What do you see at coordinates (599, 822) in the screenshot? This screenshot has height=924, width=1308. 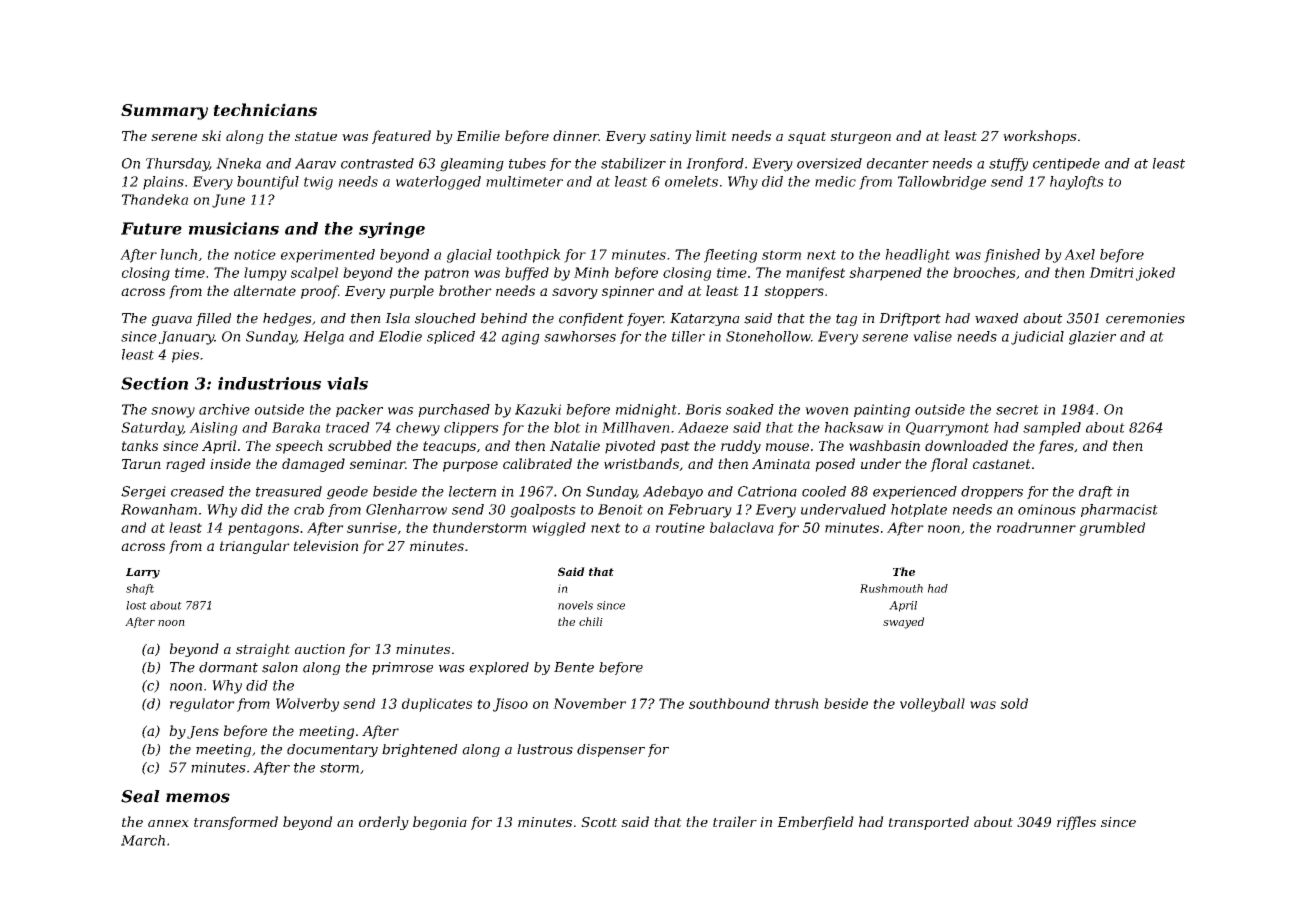 I see `Scott` at bounding box center [599, 822].
